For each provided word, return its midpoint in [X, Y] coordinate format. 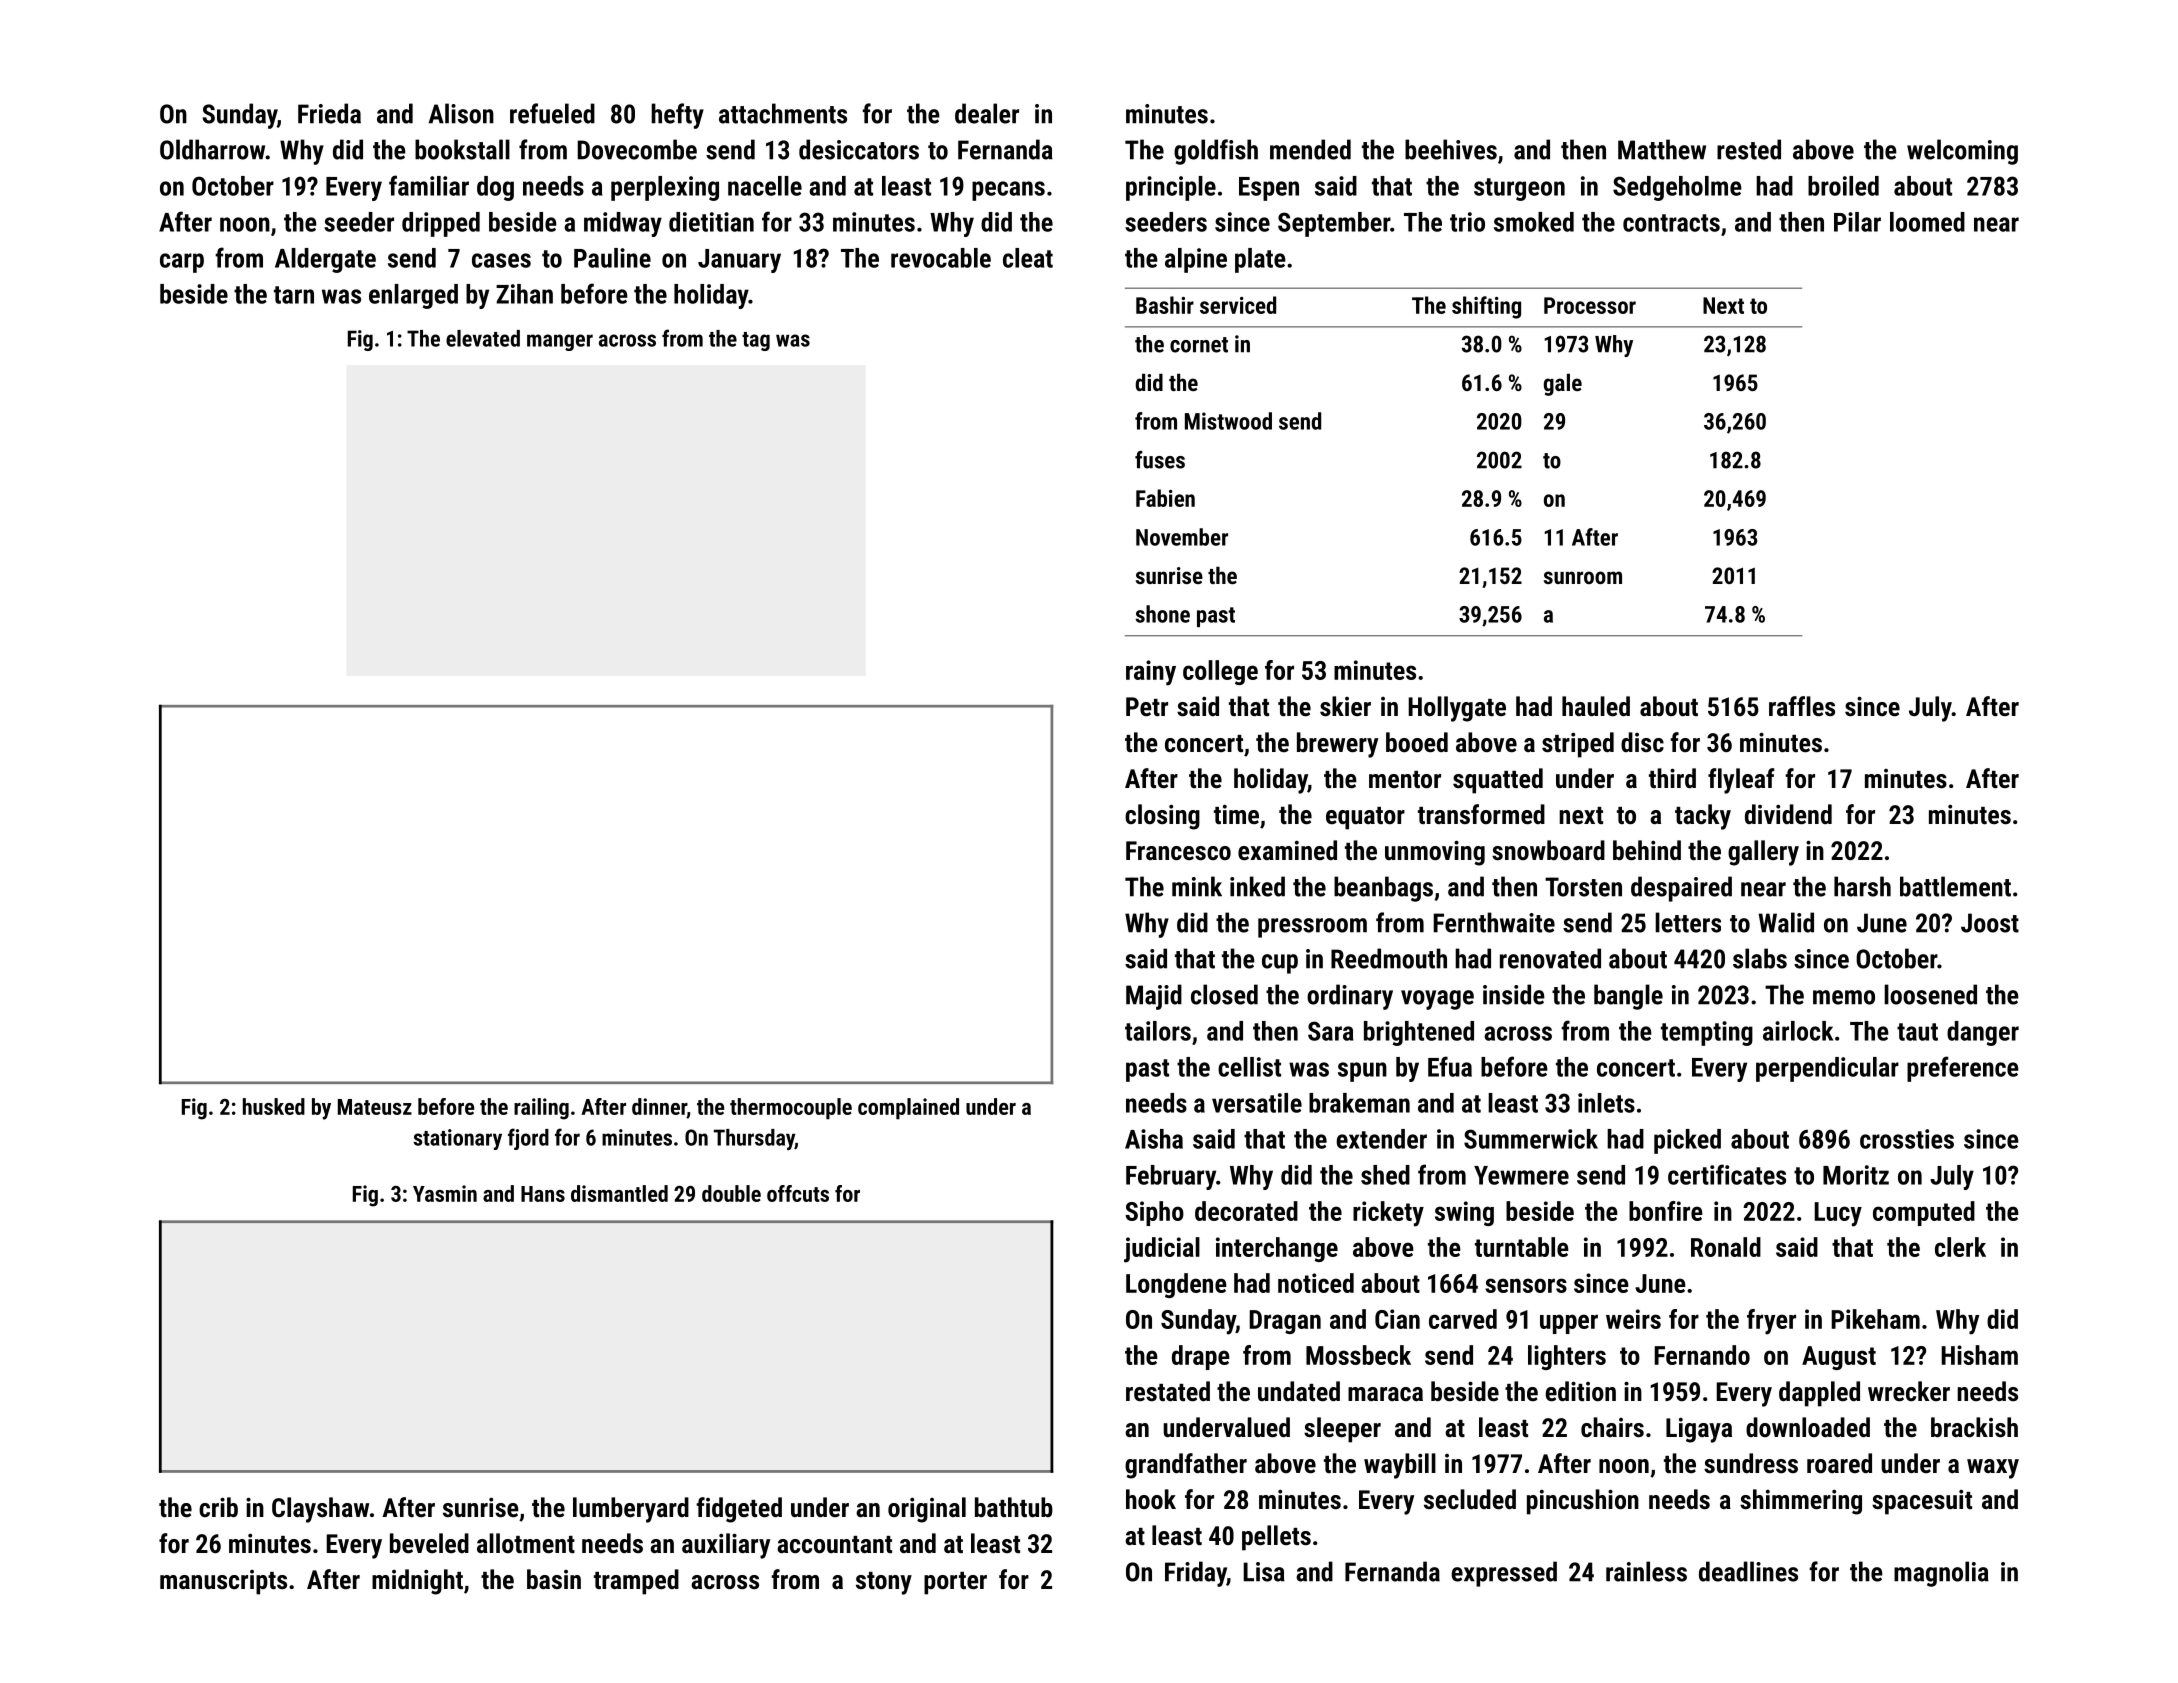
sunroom [1583, 577]
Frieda [329, 113]
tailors [1158, 1031]
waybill [1400, 1466]
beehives [1451, 149]
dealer [987, 113]
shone [1163, 614]
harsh [1862, 886]
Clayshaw [320, 1510]
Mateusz [375, 1107]
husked [274, 1106]
